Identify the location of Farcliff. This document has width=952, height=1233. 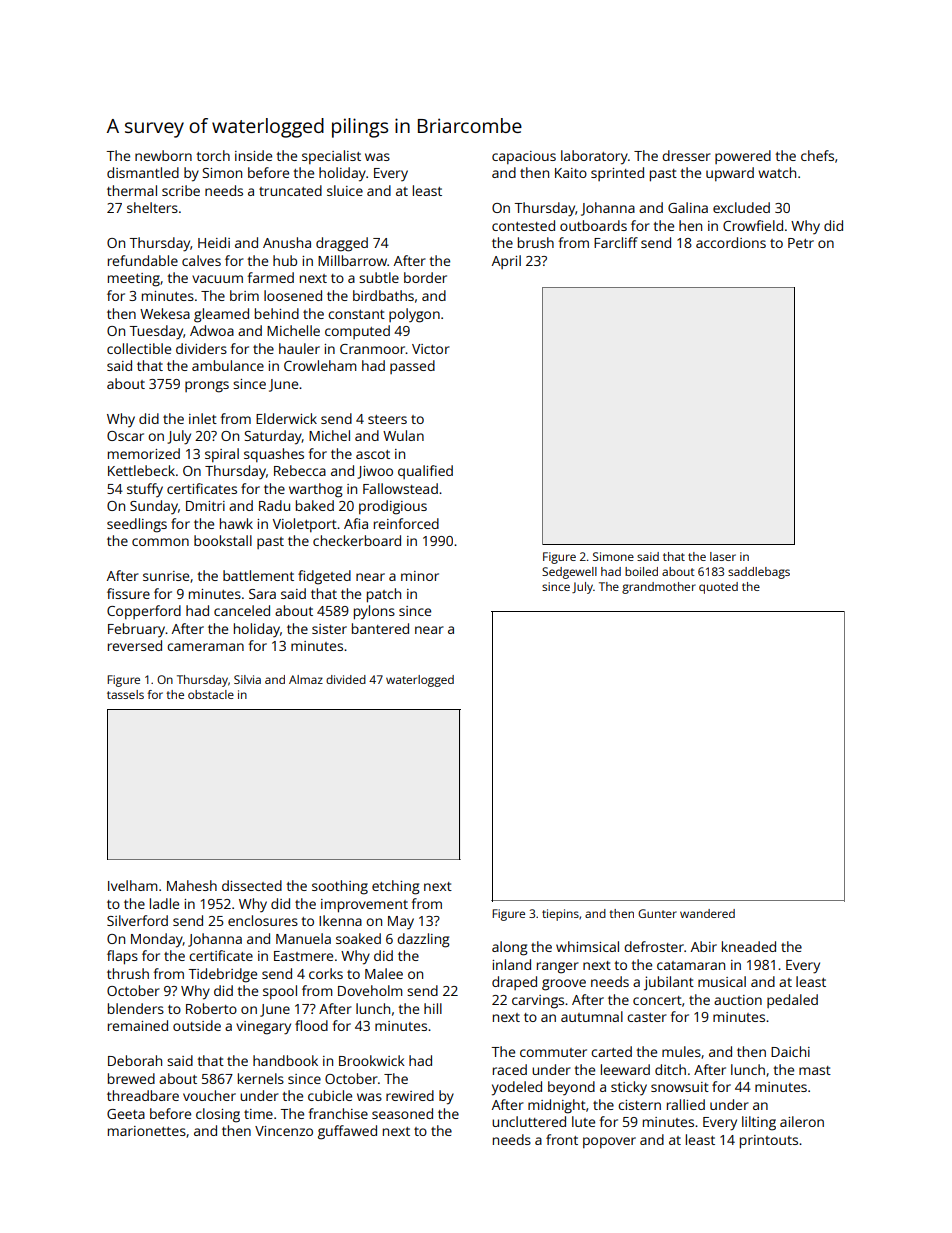
(616, 242).
